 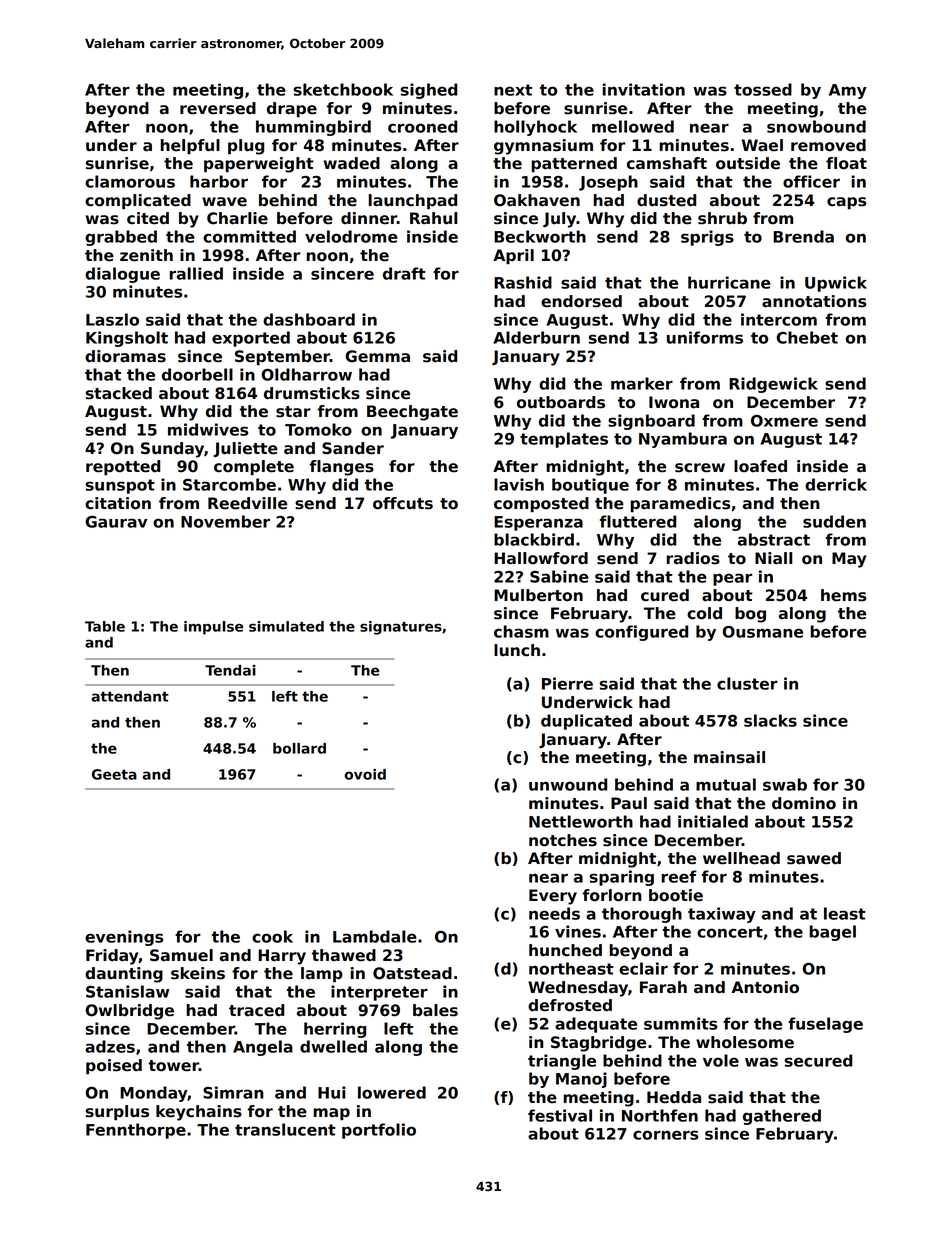 What do you see at coordinates (123, 467) in the screenshot?
I see `repotted` at bounding box center [123, 467].
